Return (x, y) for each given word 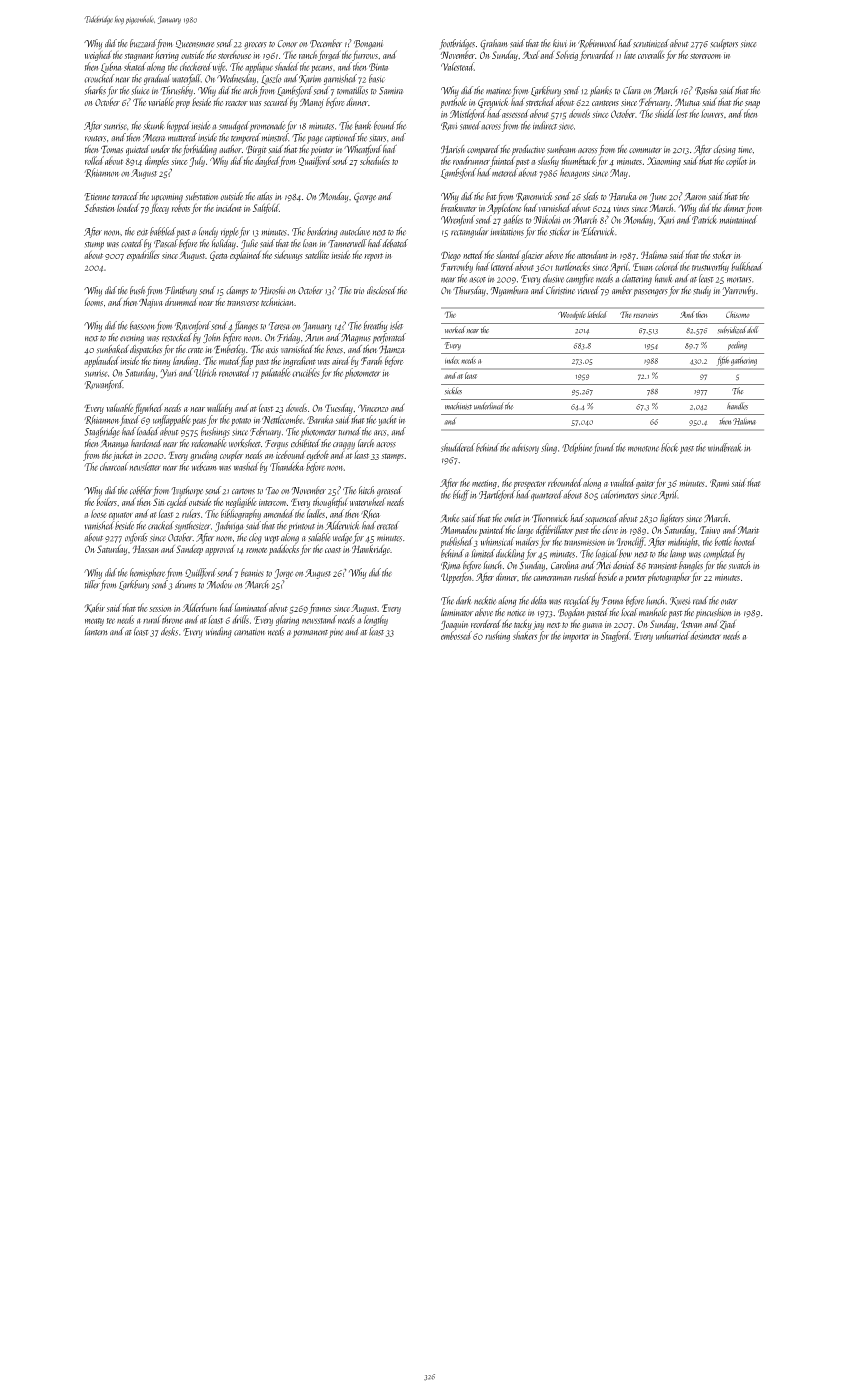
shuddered (458, 447)
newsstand (319, 619)
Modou (219, 584)
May (619, 174)
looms (94, 302)
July (197, 161)
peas (199, 422)
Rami (719, 483)
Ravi (449, 126)
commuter (645, 150)
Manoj (312, 103)
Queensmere (195, 44)
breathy (376, 326)
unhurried (673, 635)
